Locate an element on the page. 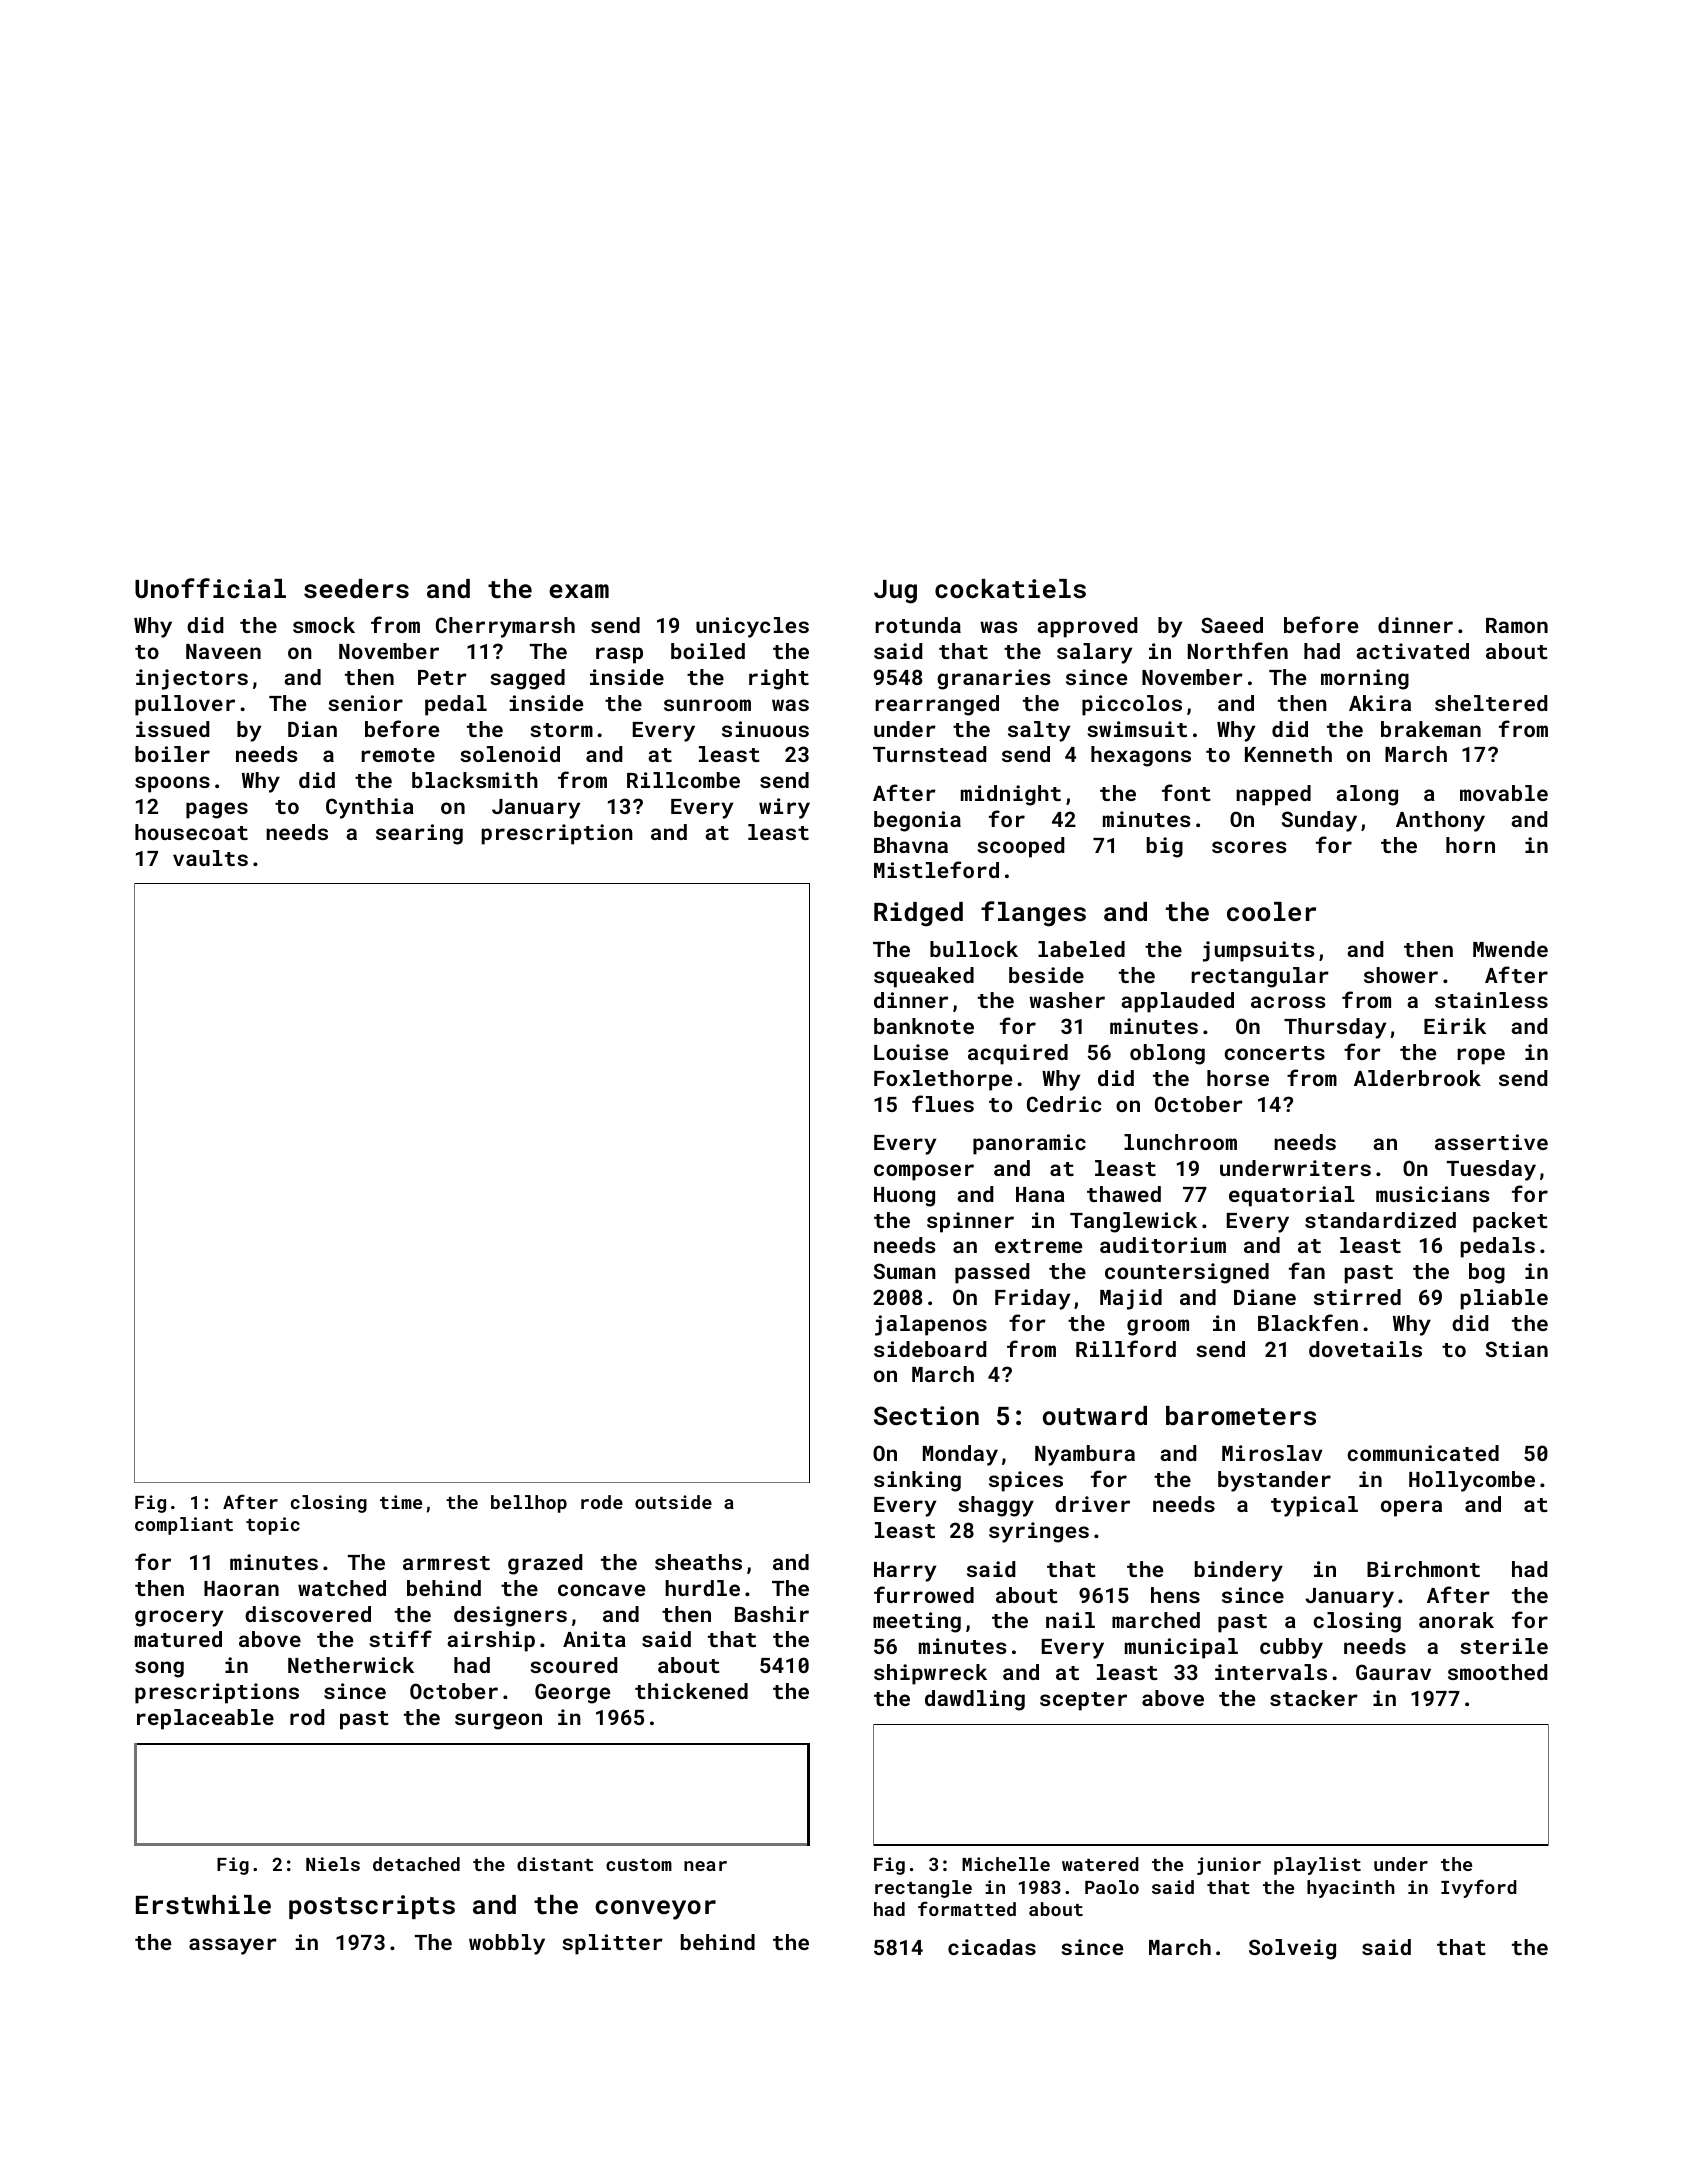 The image size is (1683, 2178). sterile is located at coordinates (1504, 1646).
